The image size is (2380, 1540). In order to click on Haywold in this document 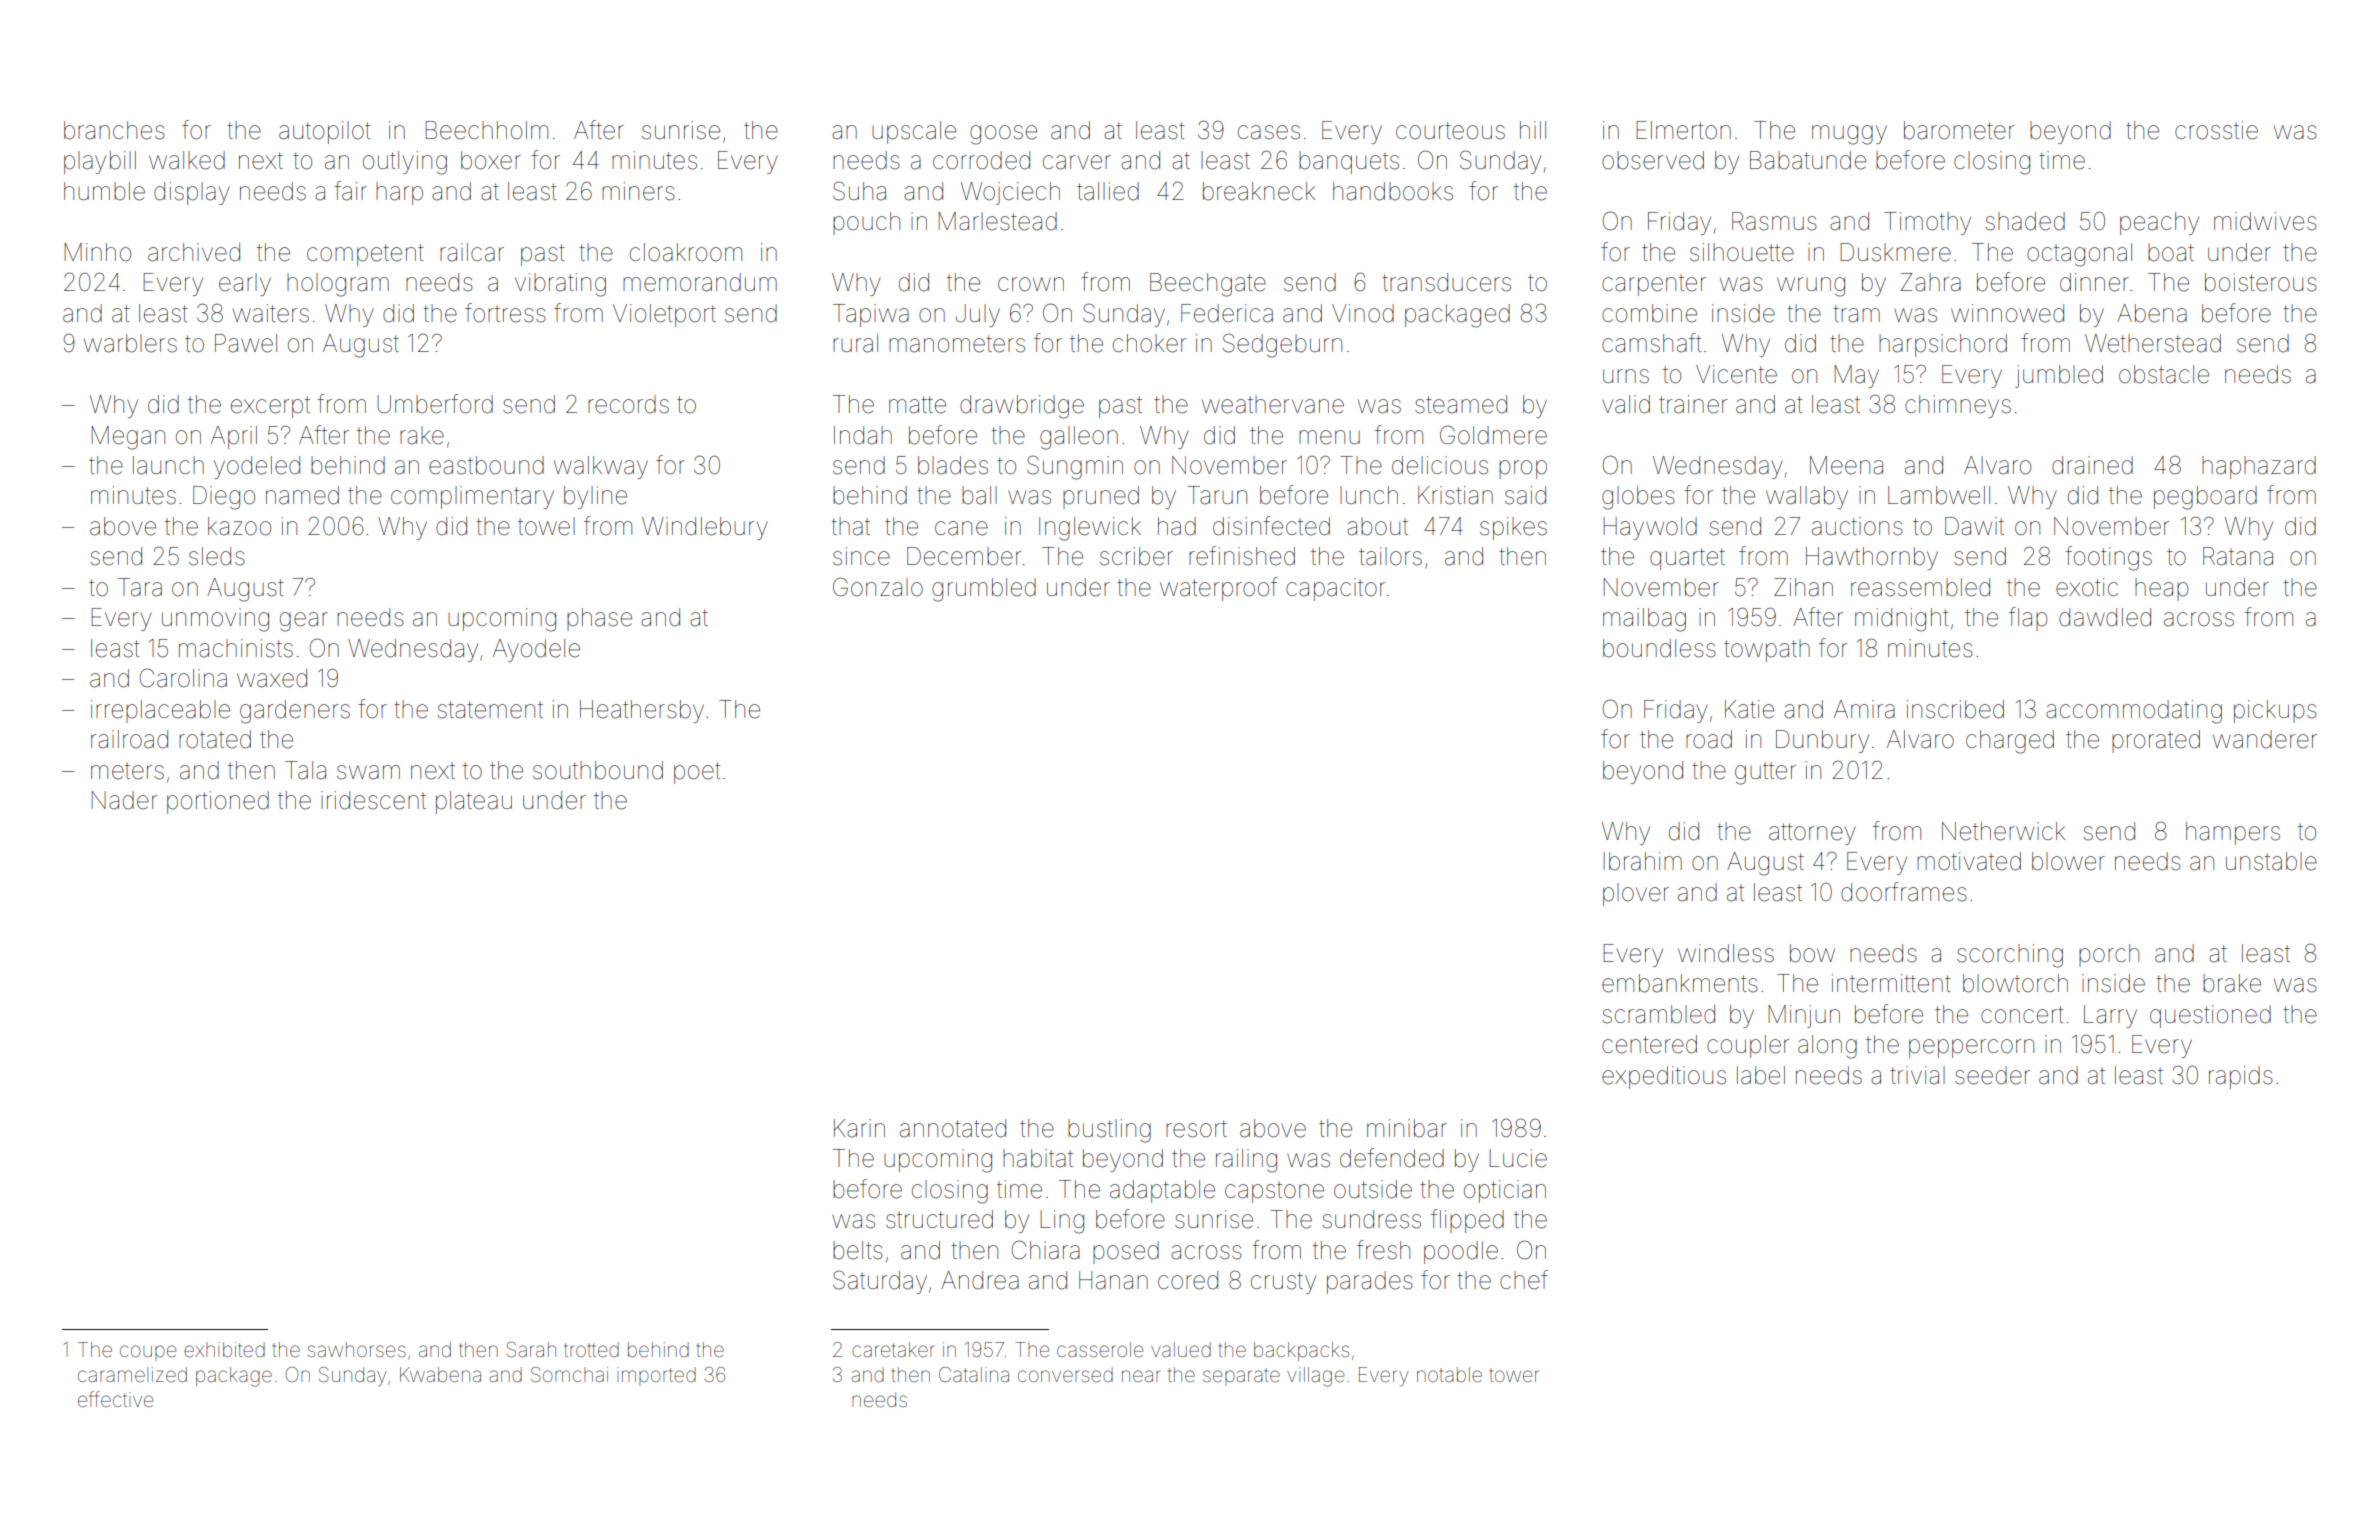, I will do `click(1650, 528)`.
